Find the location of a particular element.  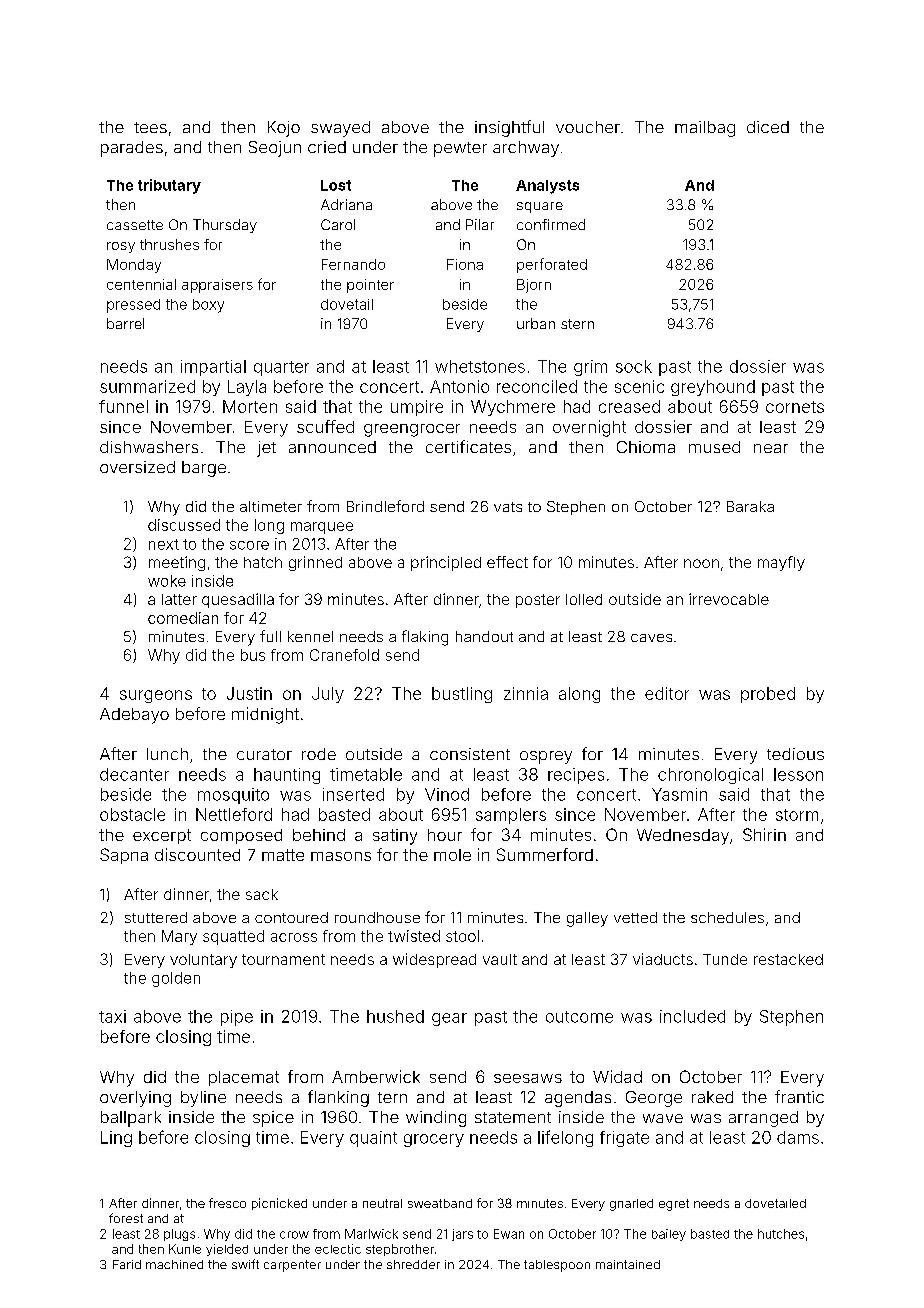

tedious is located at coordinates (795, 754).
